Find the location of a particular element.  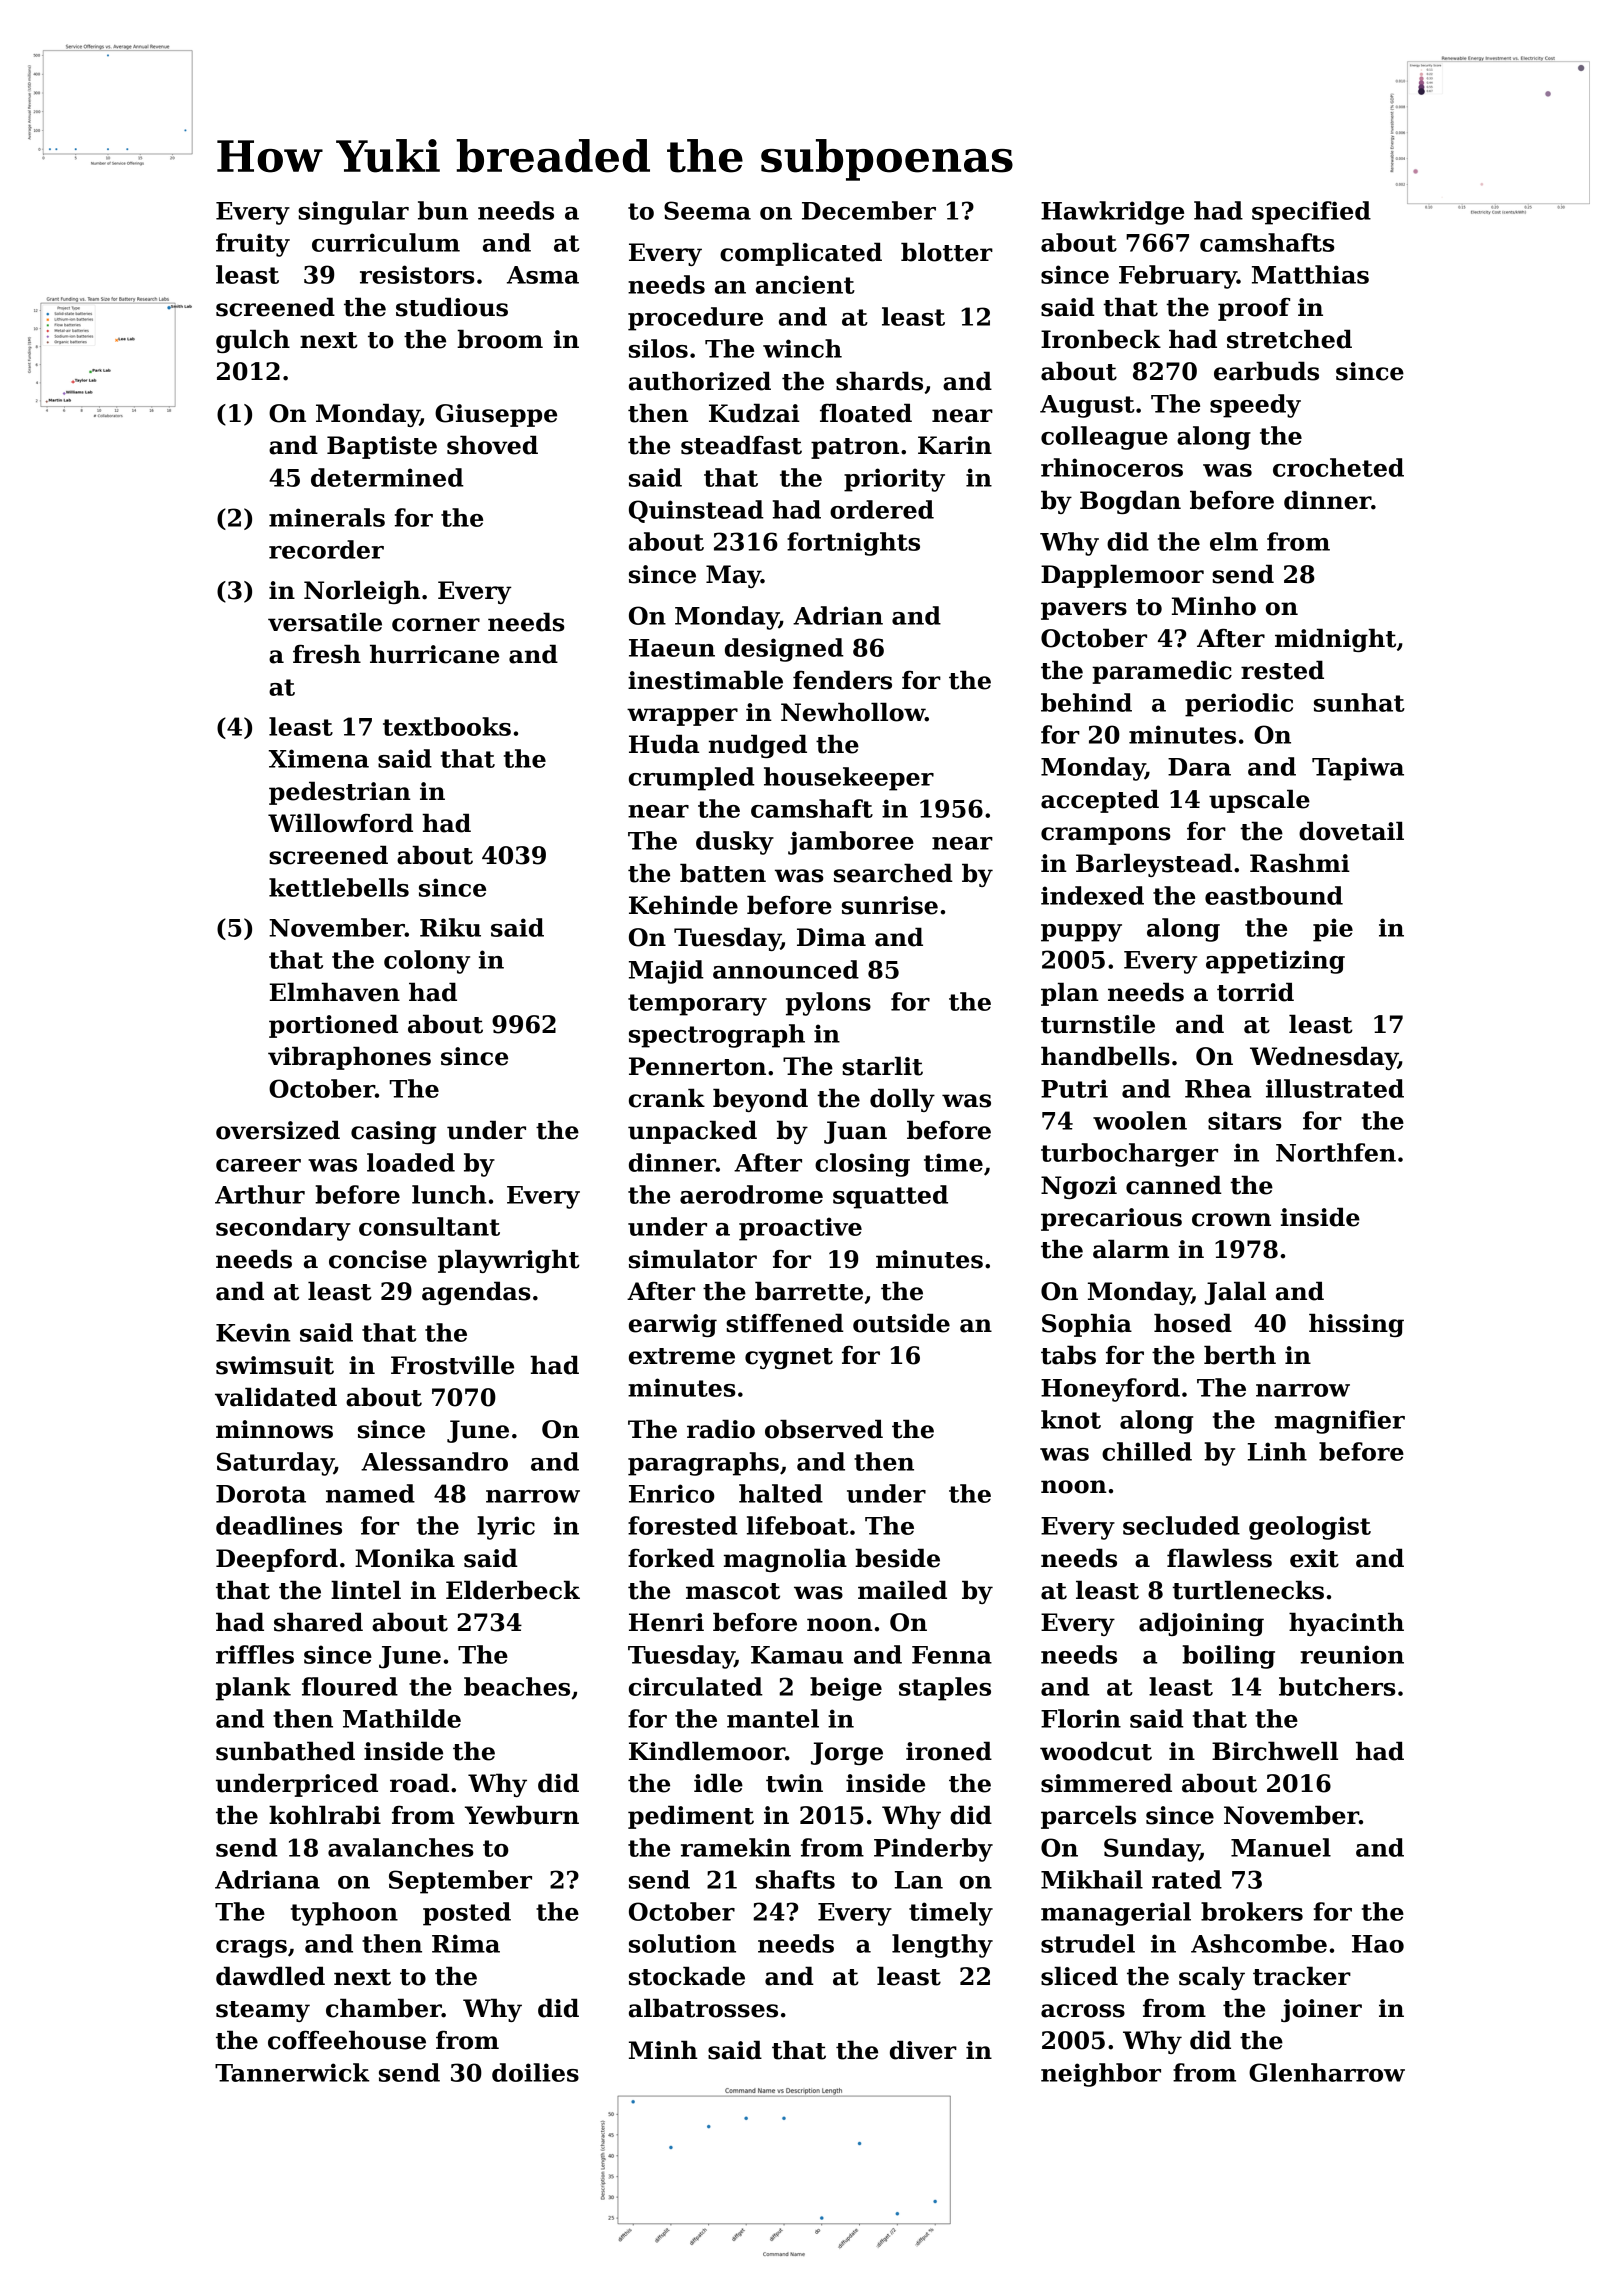

proactive is located at coordinates (800, 1229).
